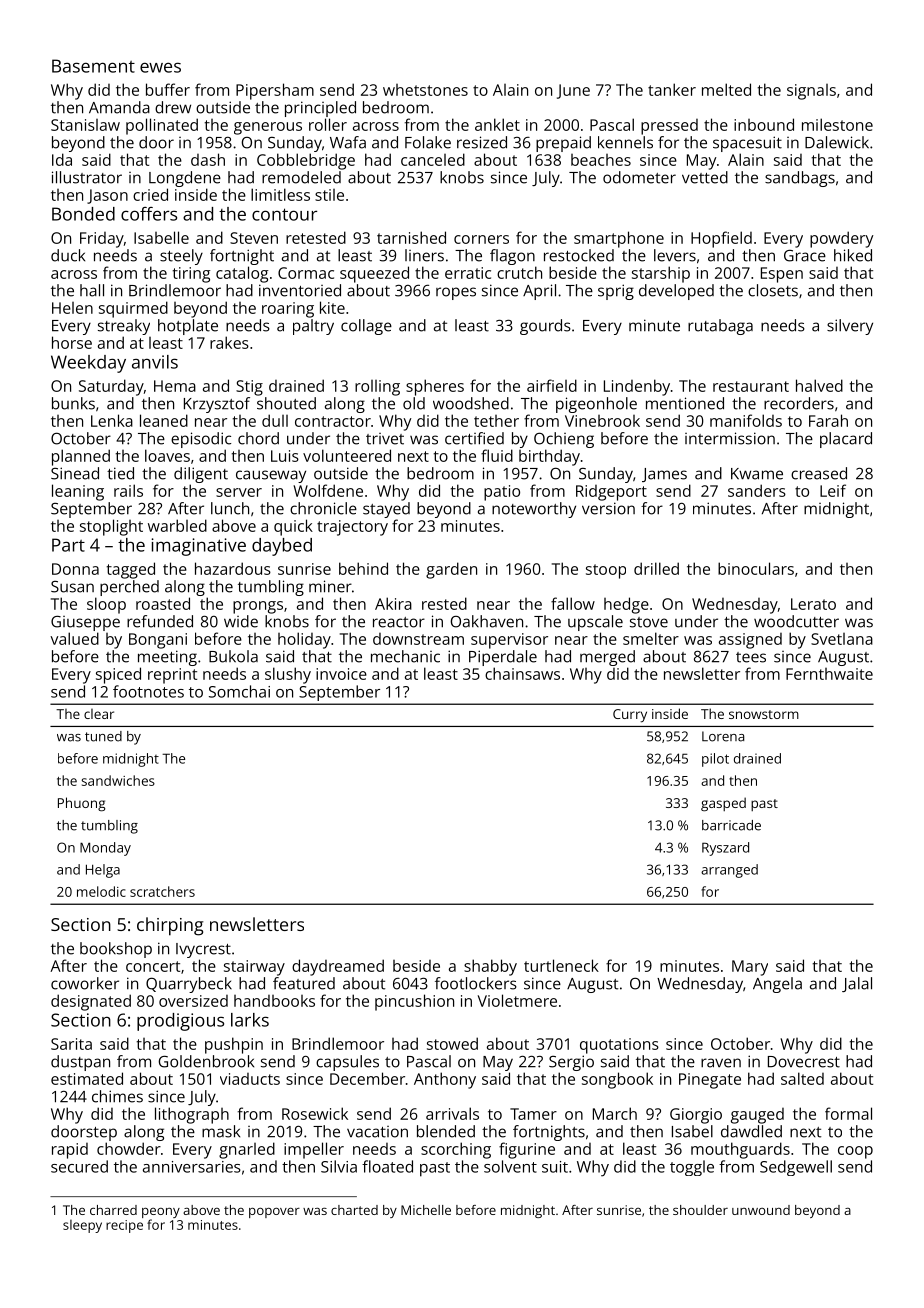  I want to click on tanker, so click(672, 89).
